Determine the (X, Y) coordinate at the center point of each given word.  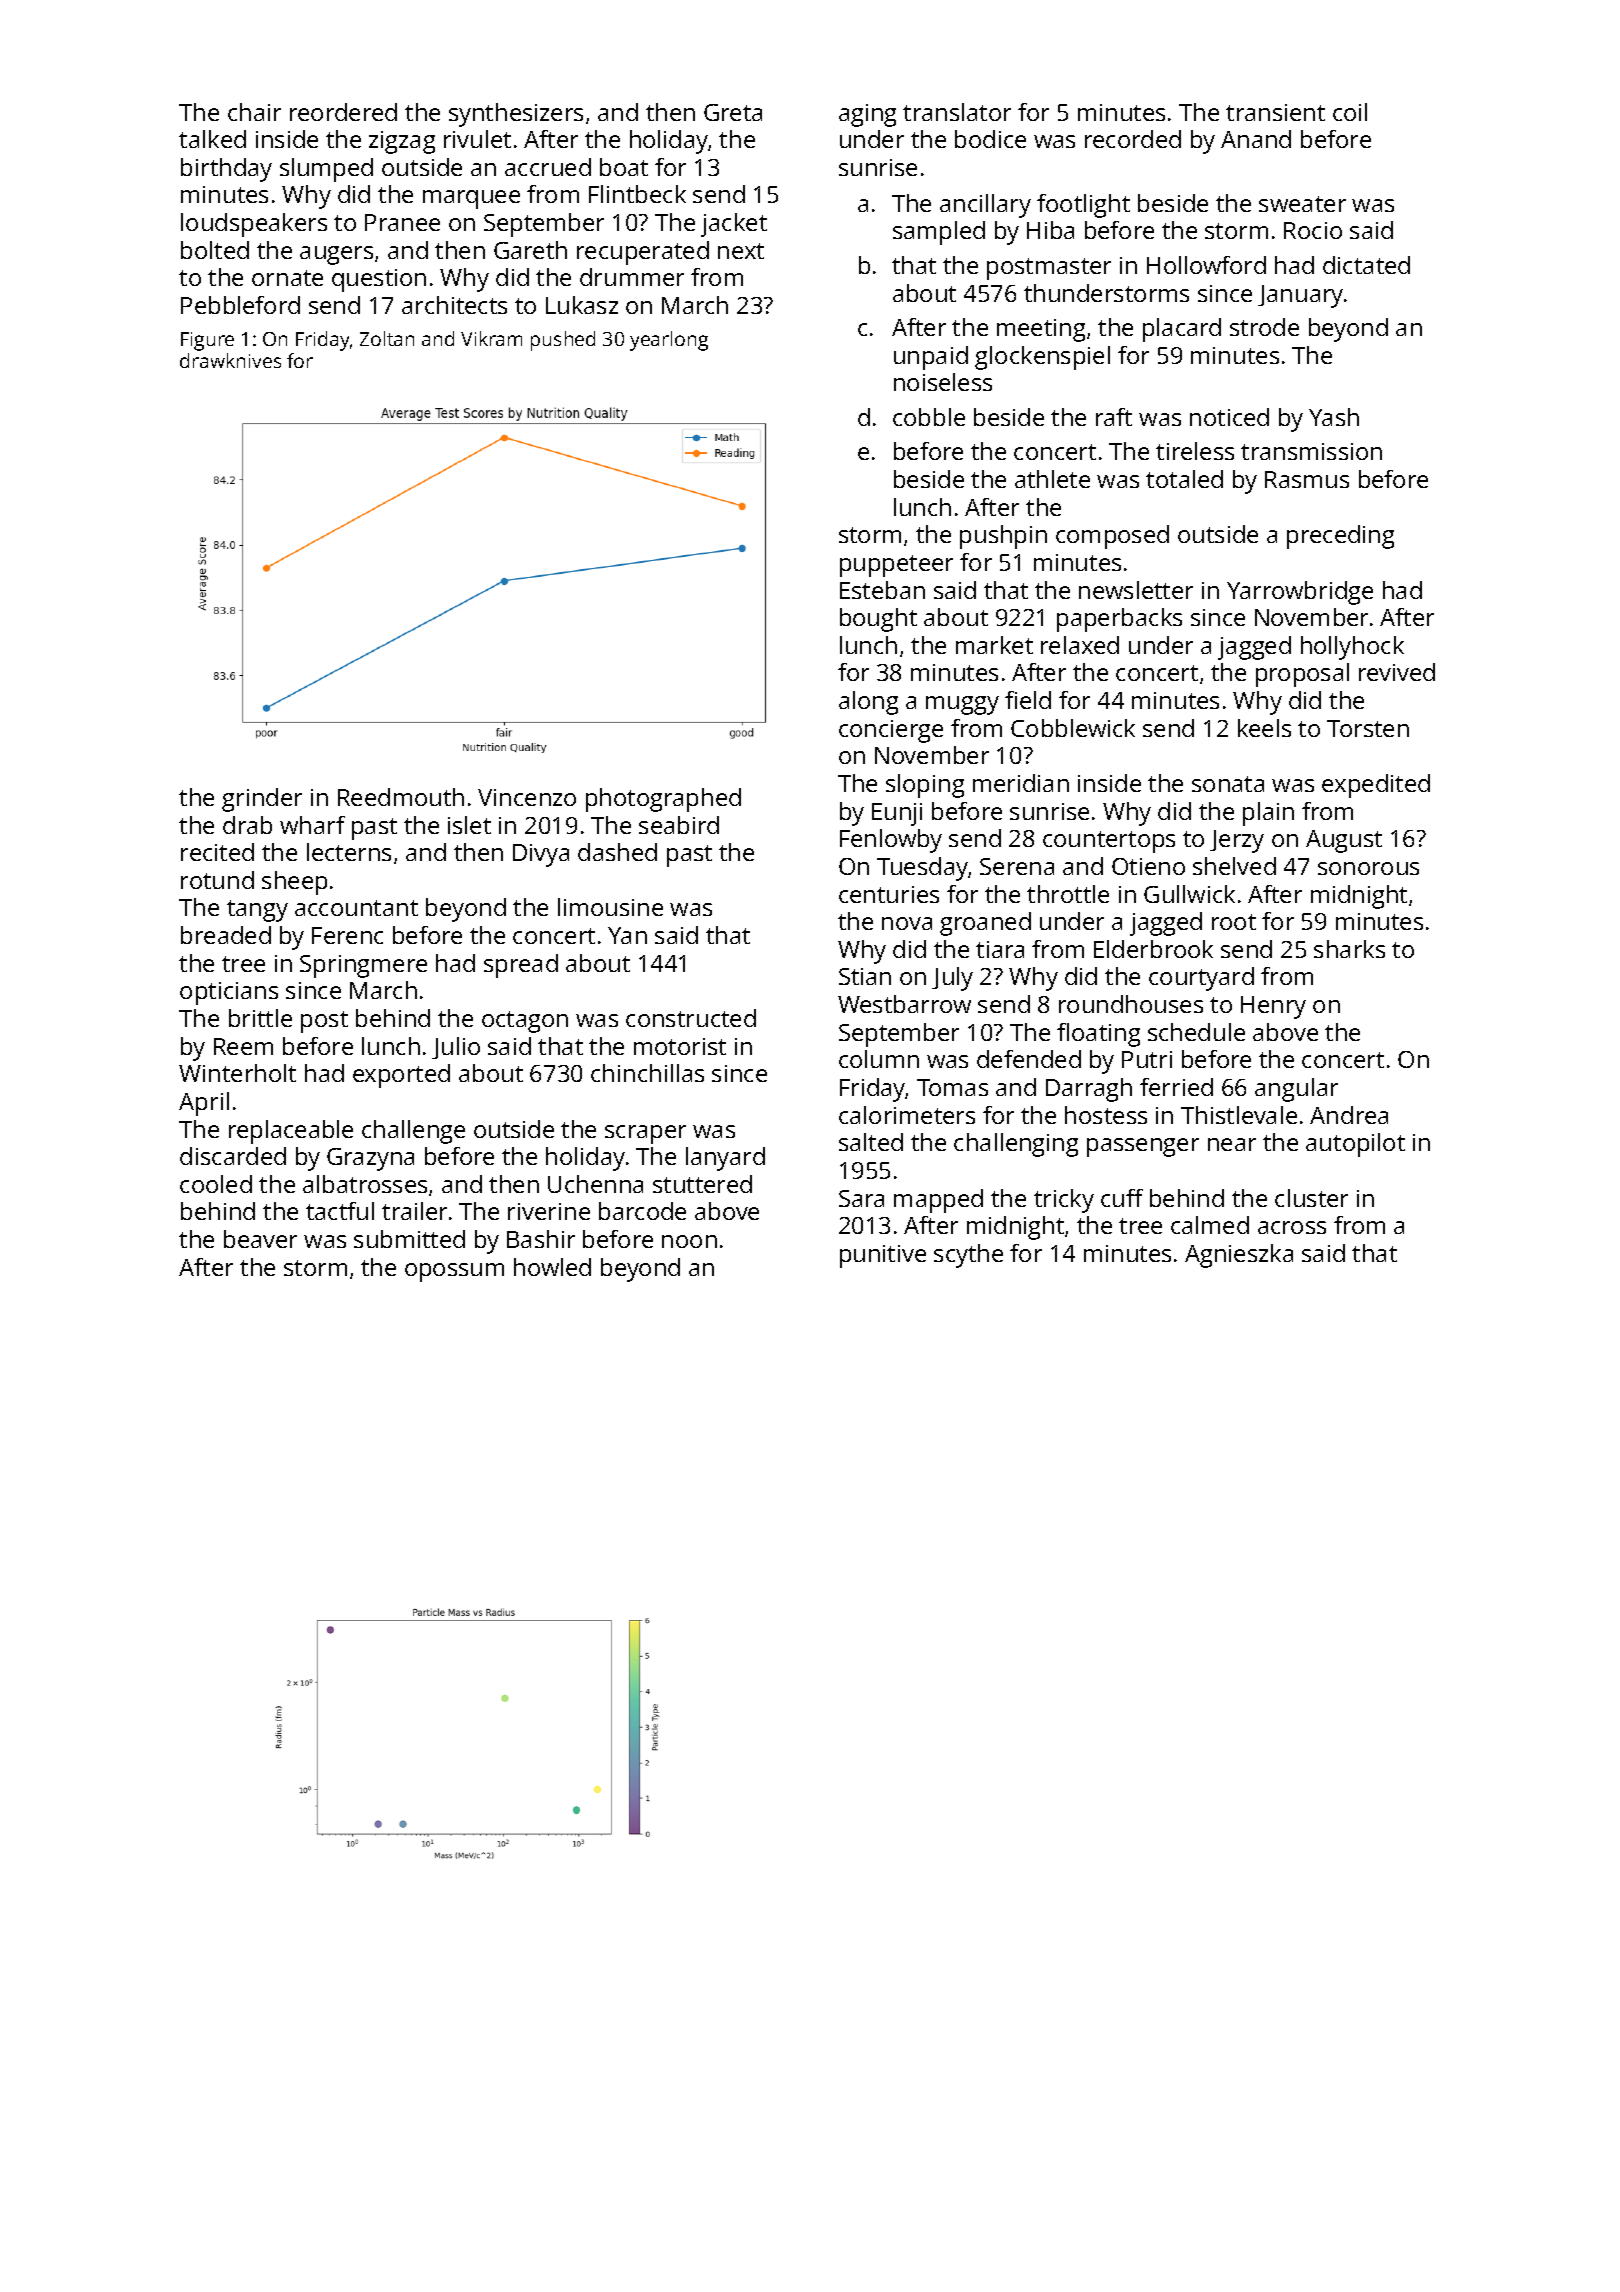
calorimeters (907, 1115)
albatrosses (365, 1184)
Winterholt (237, 1073)
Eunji (897, 814)
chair (254, 112)
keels (1264, 728)
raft (1114, 417)
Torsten (1368, 728)
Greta (733, 112)
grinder (262, 800)
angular (1296, 1090)
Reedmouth (401, 797)
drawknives (230, 360)
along (868, 703)
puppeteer (896, 566)
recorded (1133, 139)
